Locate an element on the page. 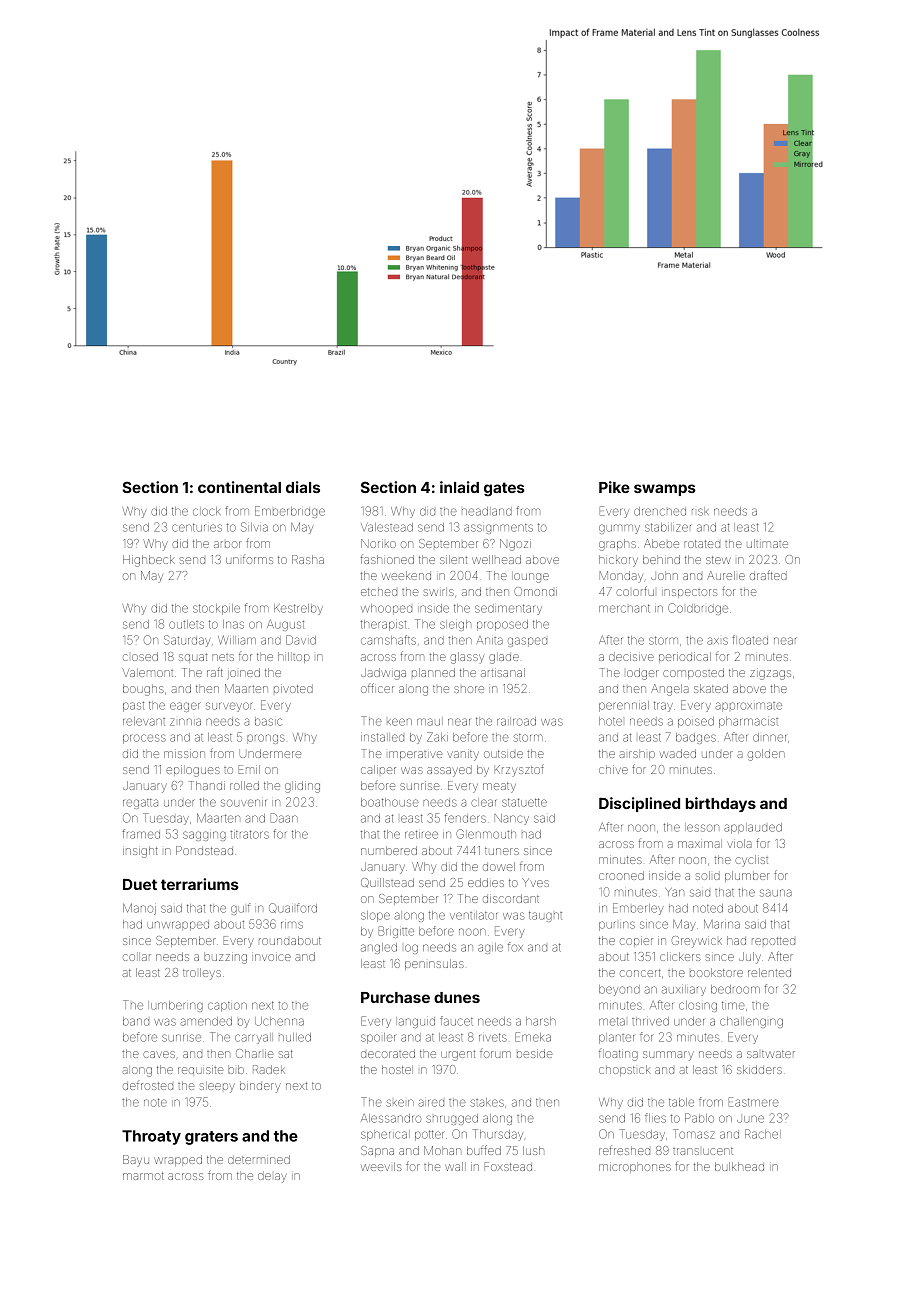  clock is located at coordinates (206, 511).
